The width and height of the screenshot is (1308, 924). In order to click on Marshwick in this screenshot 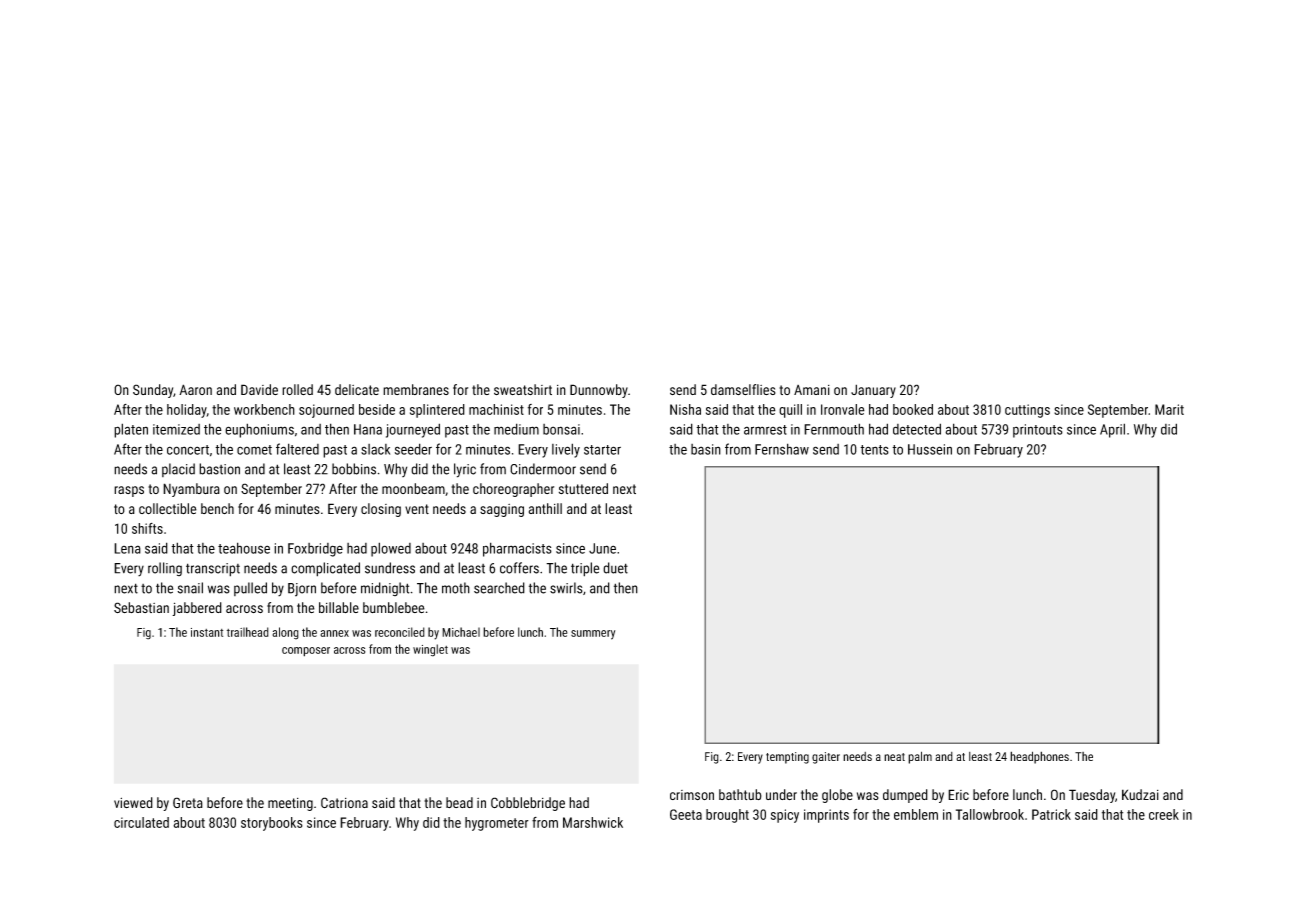, I will do `click(593, 822)`.
